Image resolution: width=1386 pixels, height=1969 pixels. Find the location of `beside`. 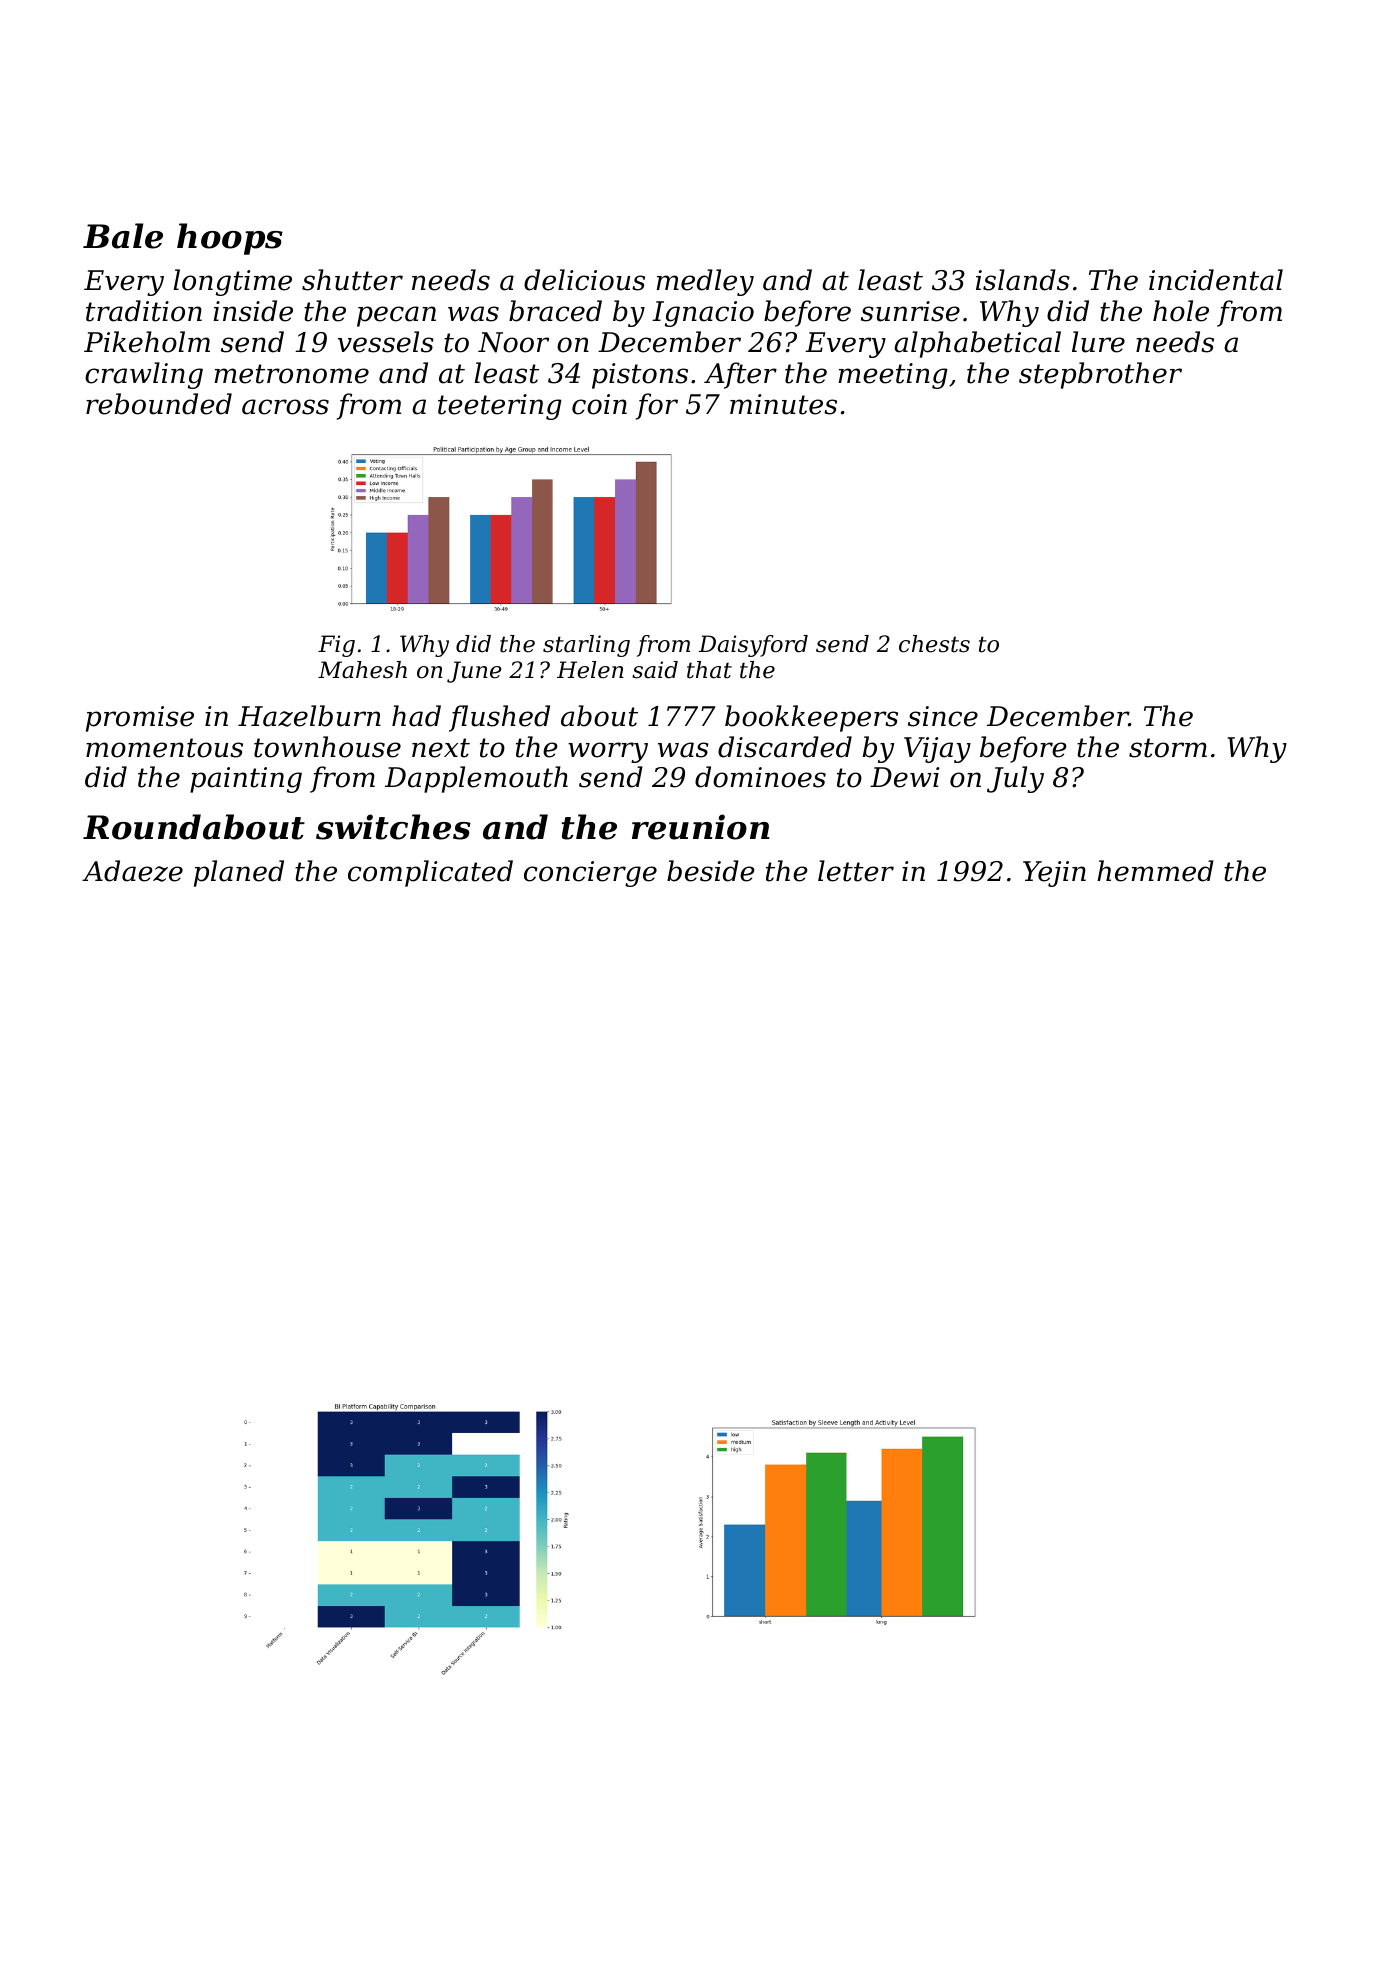

beside is located at coordinates (711, 871).
